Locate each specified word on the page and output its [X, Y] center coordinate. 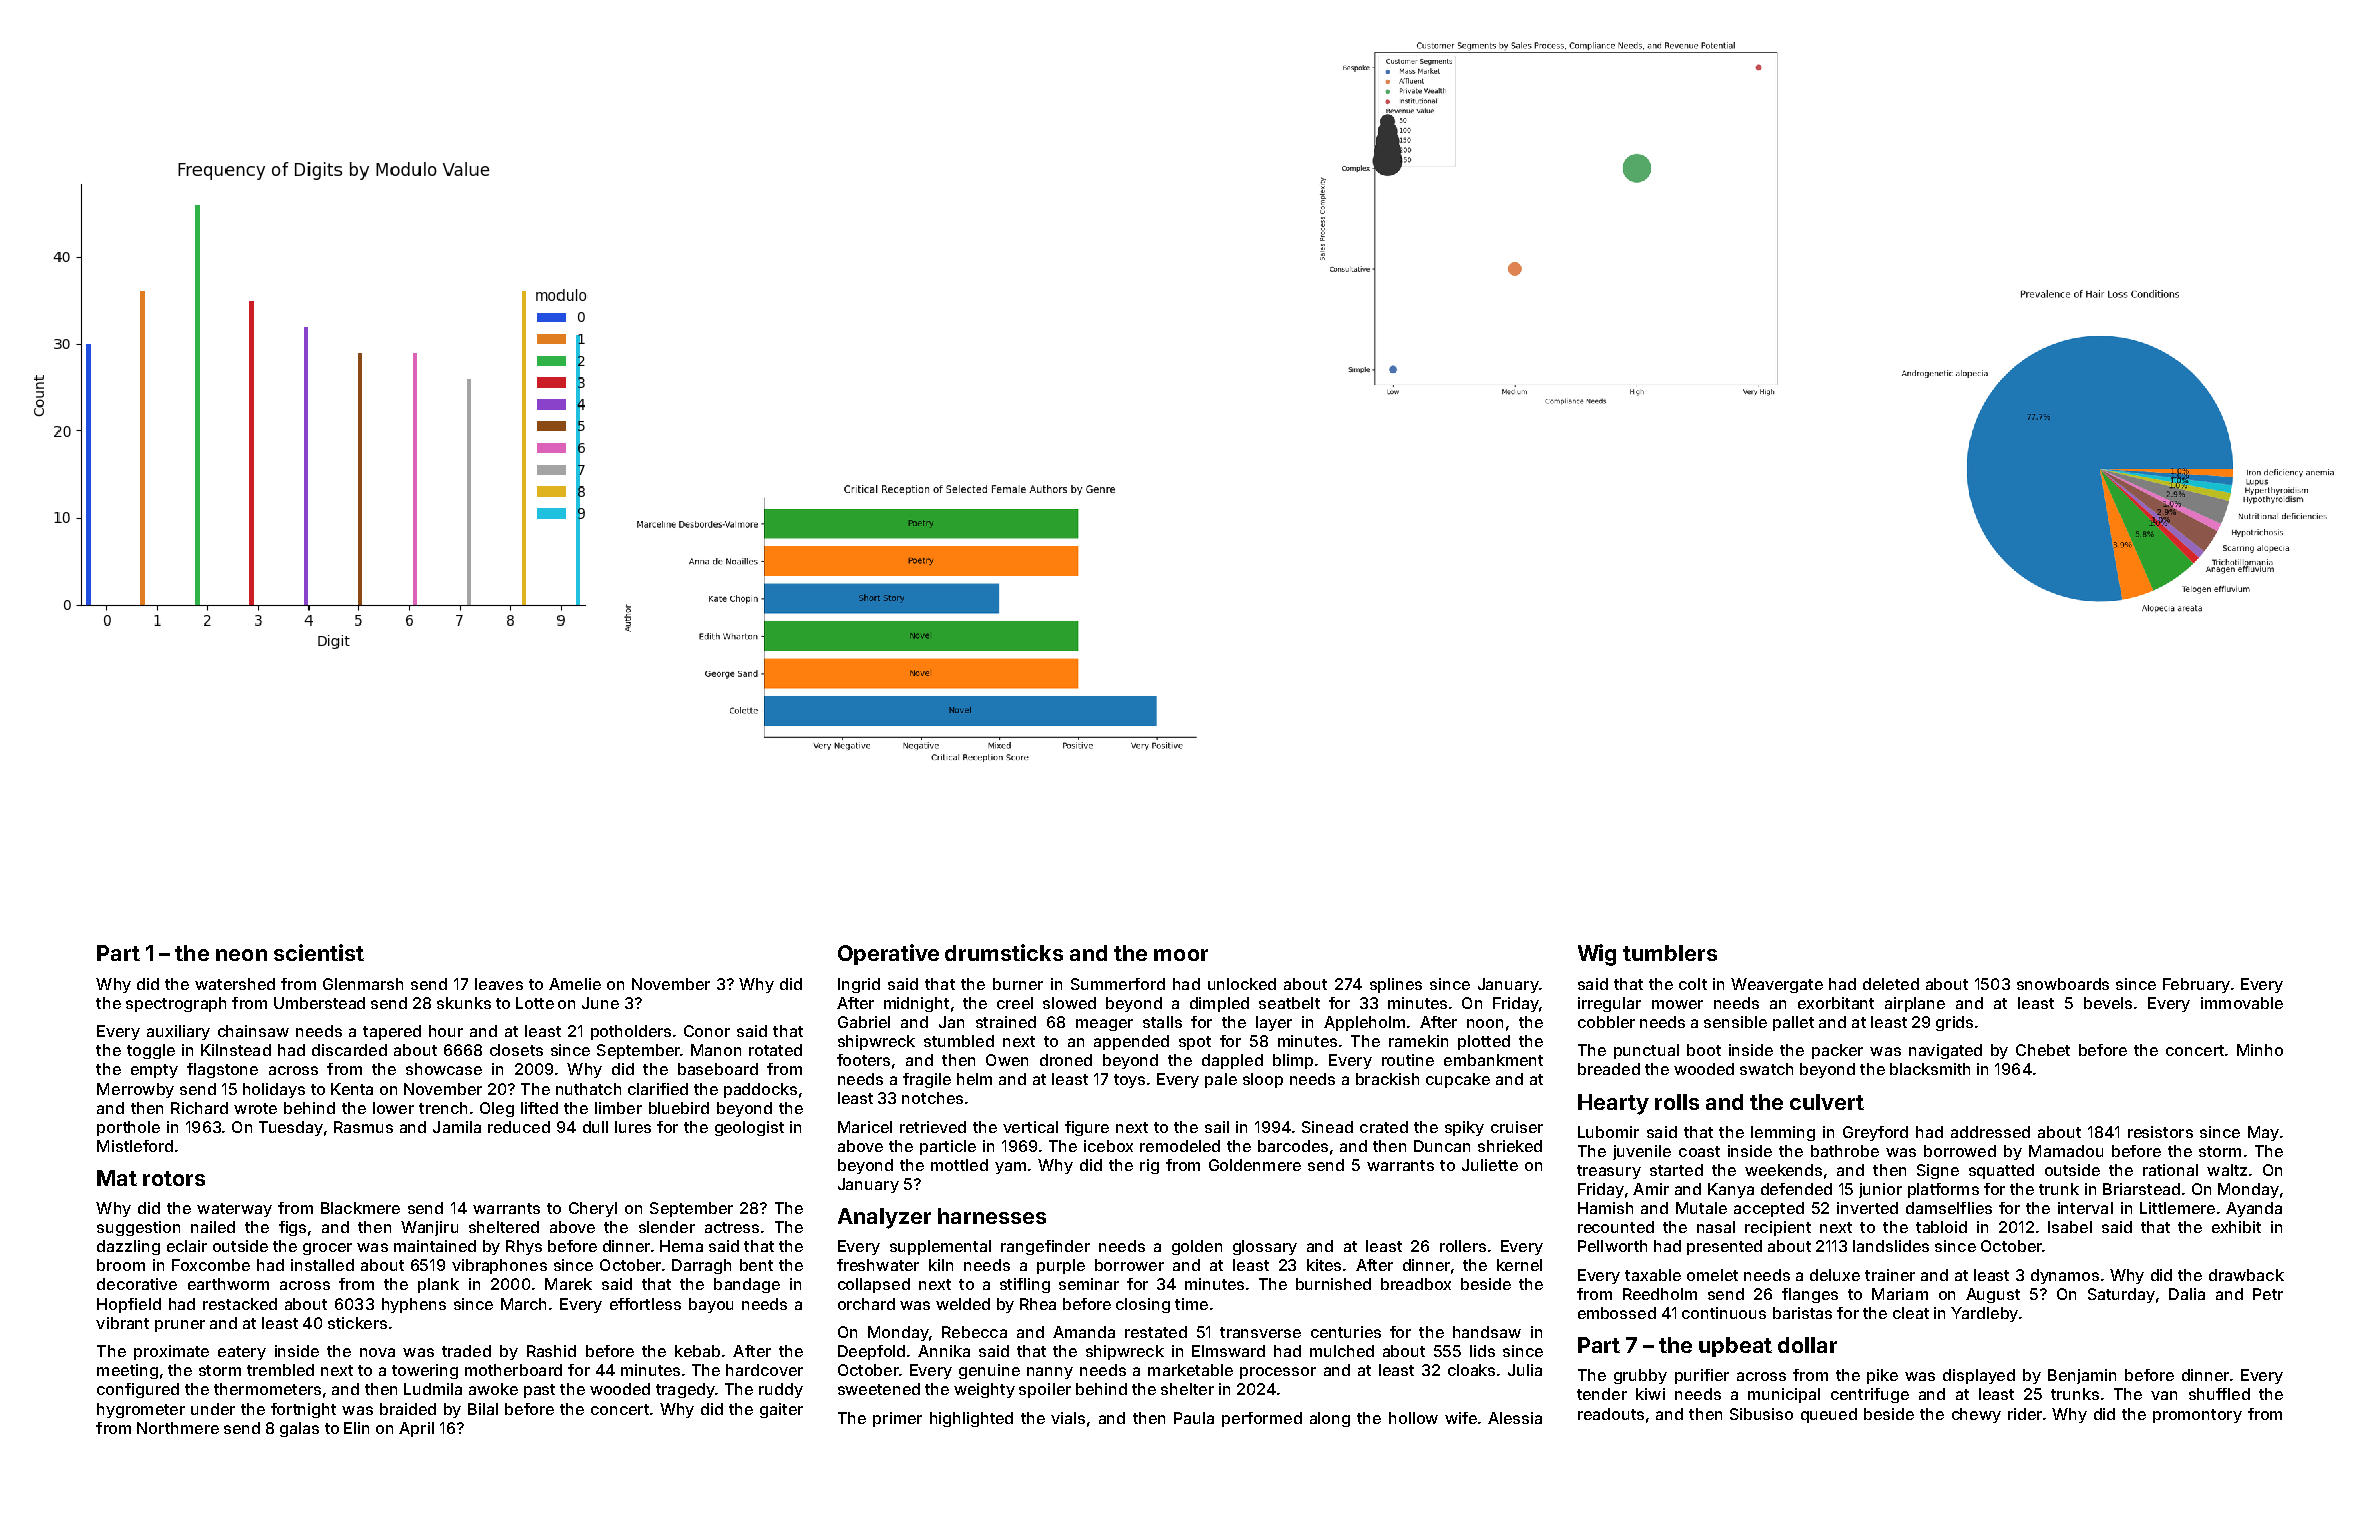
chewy [1976, 1415]
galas [299, 1429]
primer [897, 1419]
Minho [2260, 1050]
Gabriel [864, 1022]
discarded [349, 1050]
